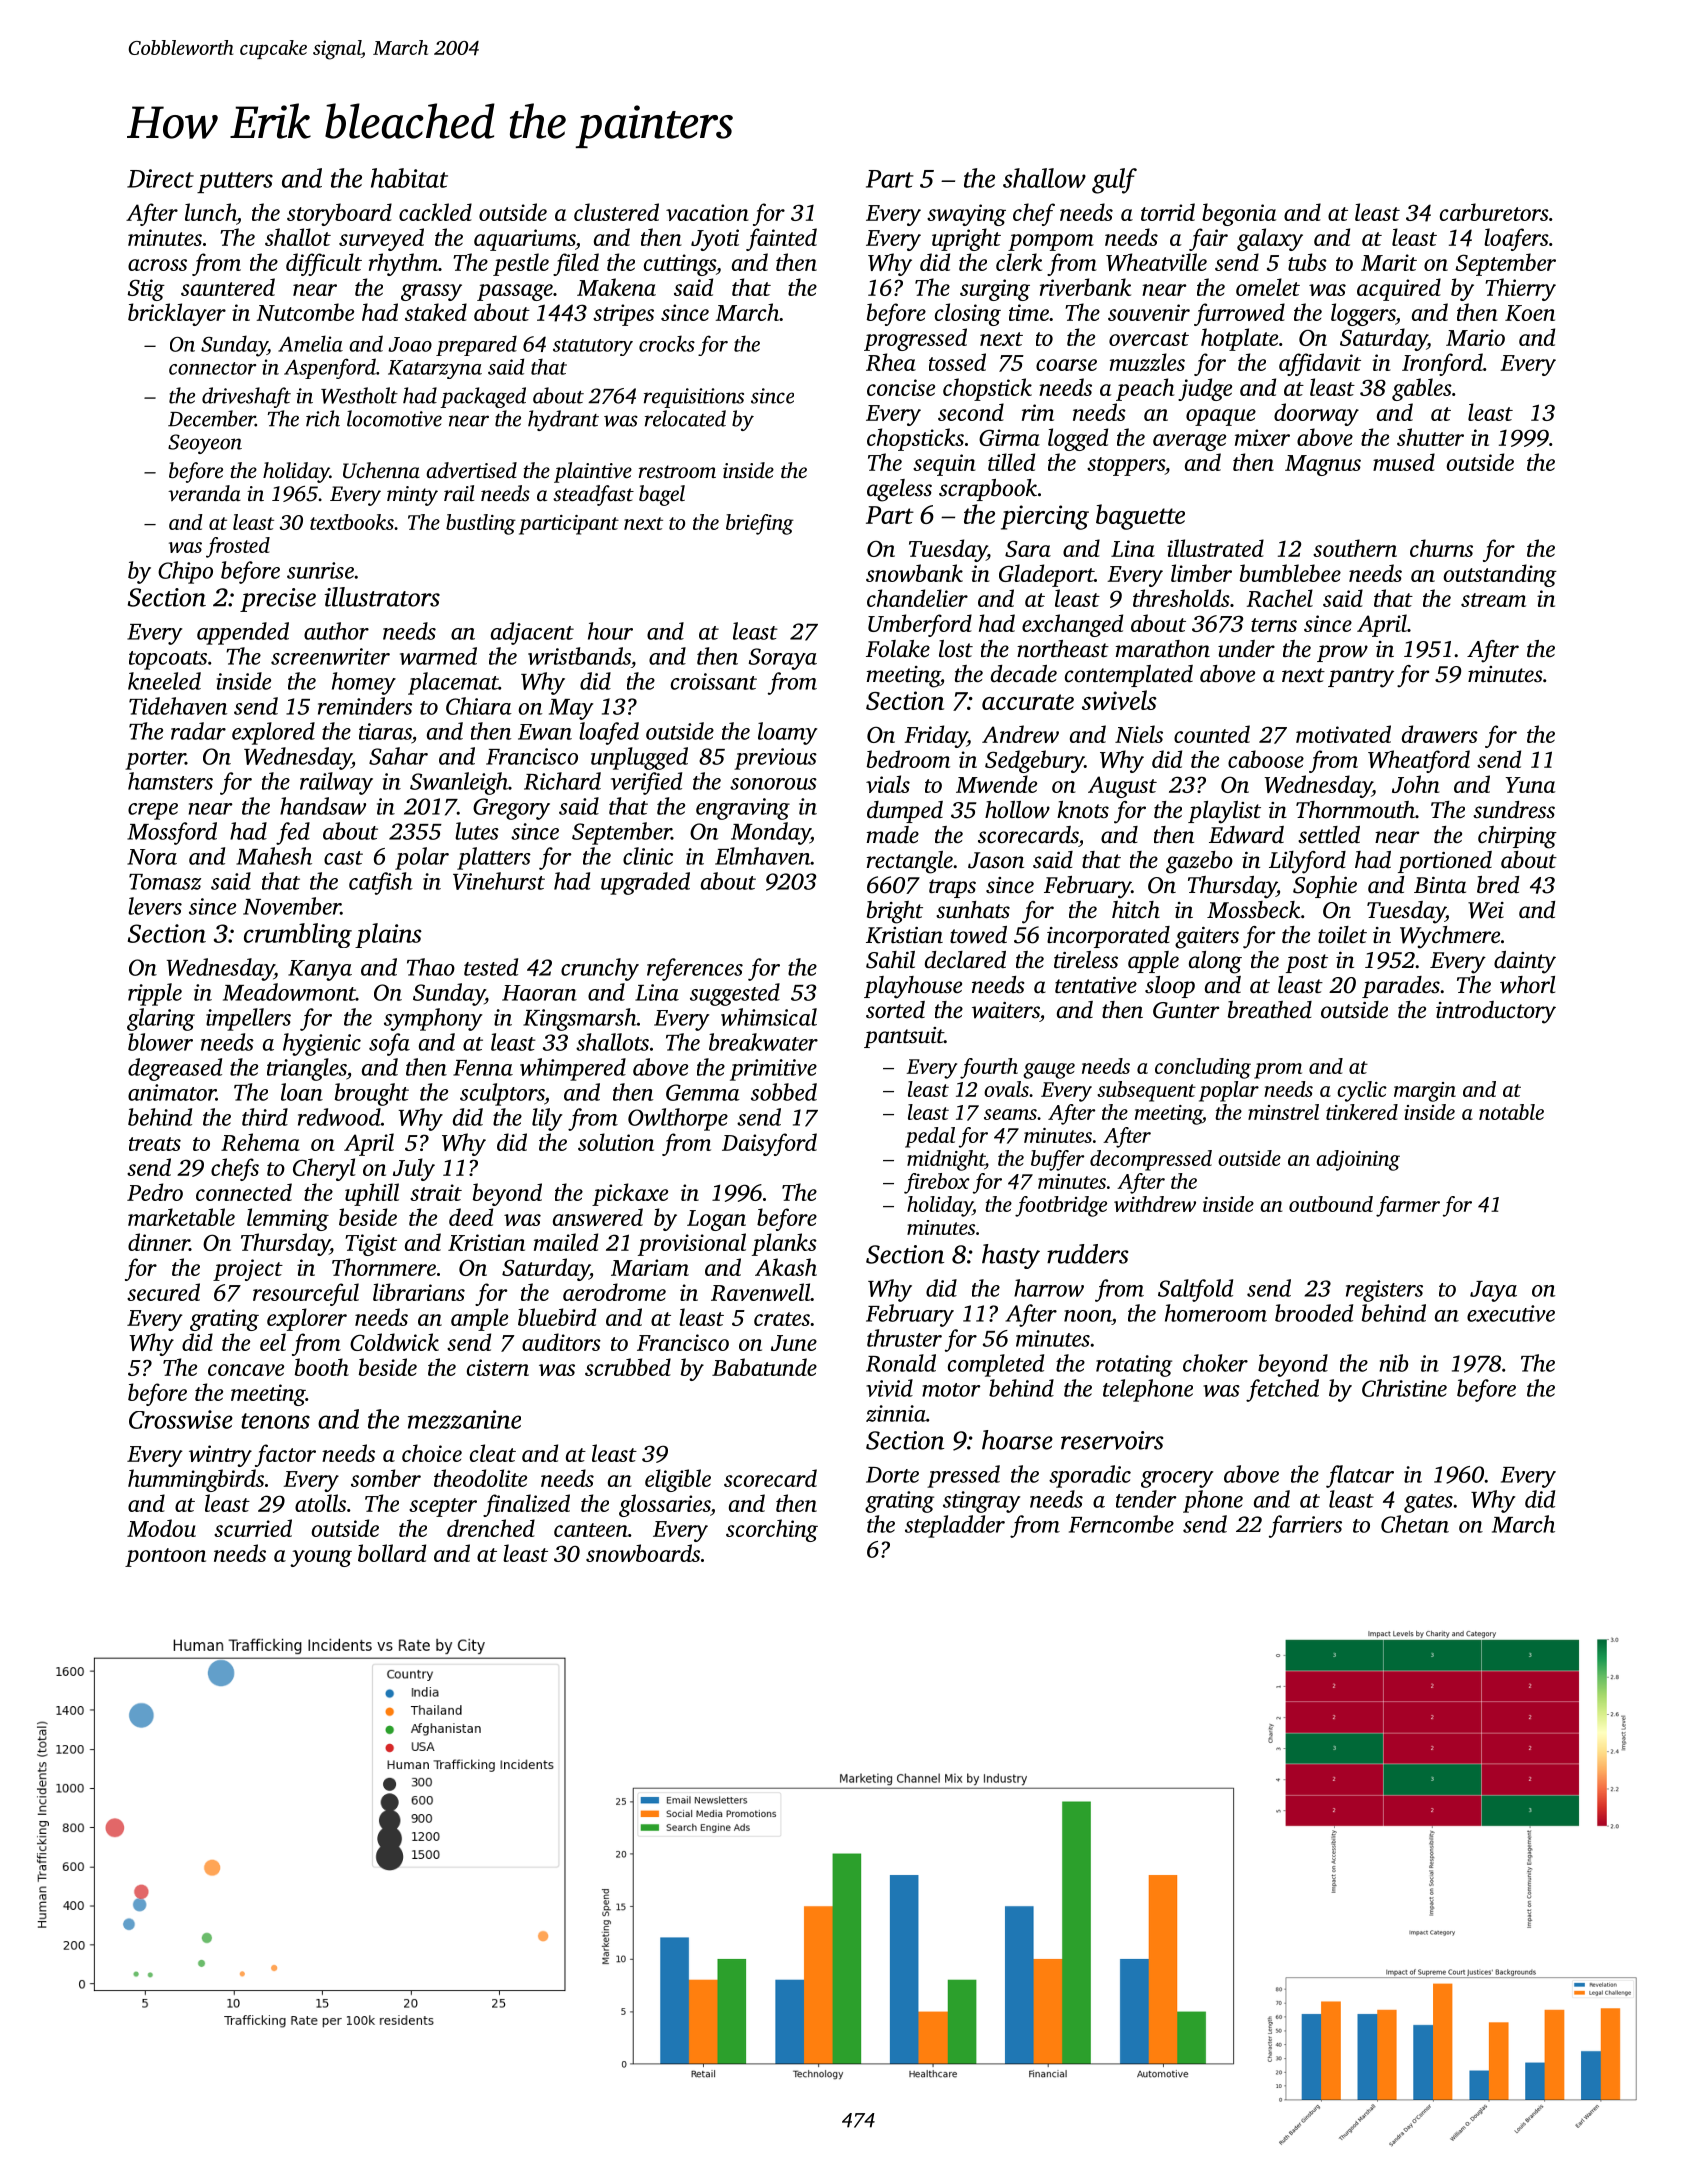  I want to click on Soraya, so click(783, 659).
